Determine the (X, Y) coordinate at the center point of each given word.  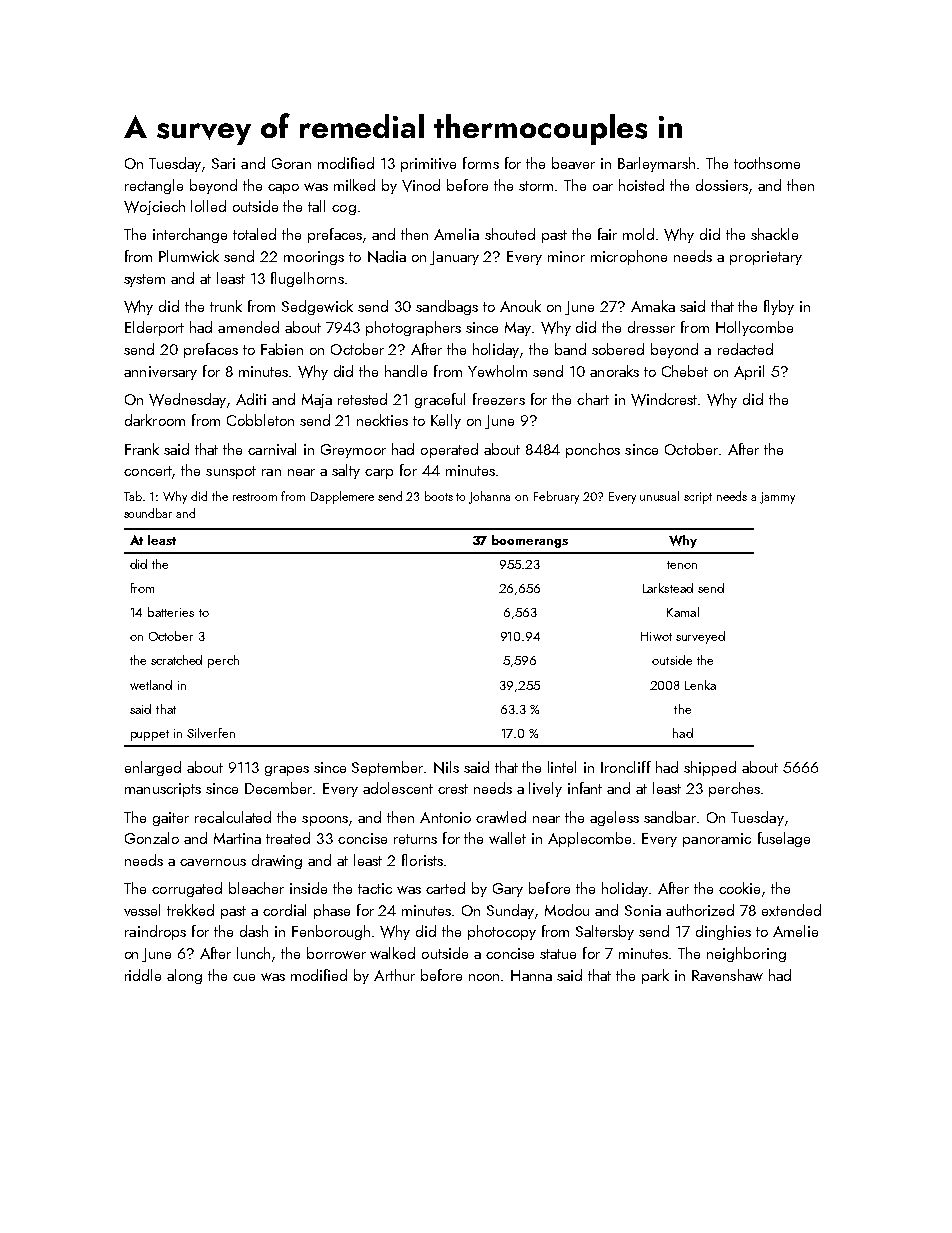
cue (244, 977)
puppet (150, 735)
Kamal (683, 612)
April (749, 372)
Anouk (520, 306)
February (556, 497)
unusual (659, 496)
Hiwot (656, 636)
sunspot (231, 472)
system (144, 280)
